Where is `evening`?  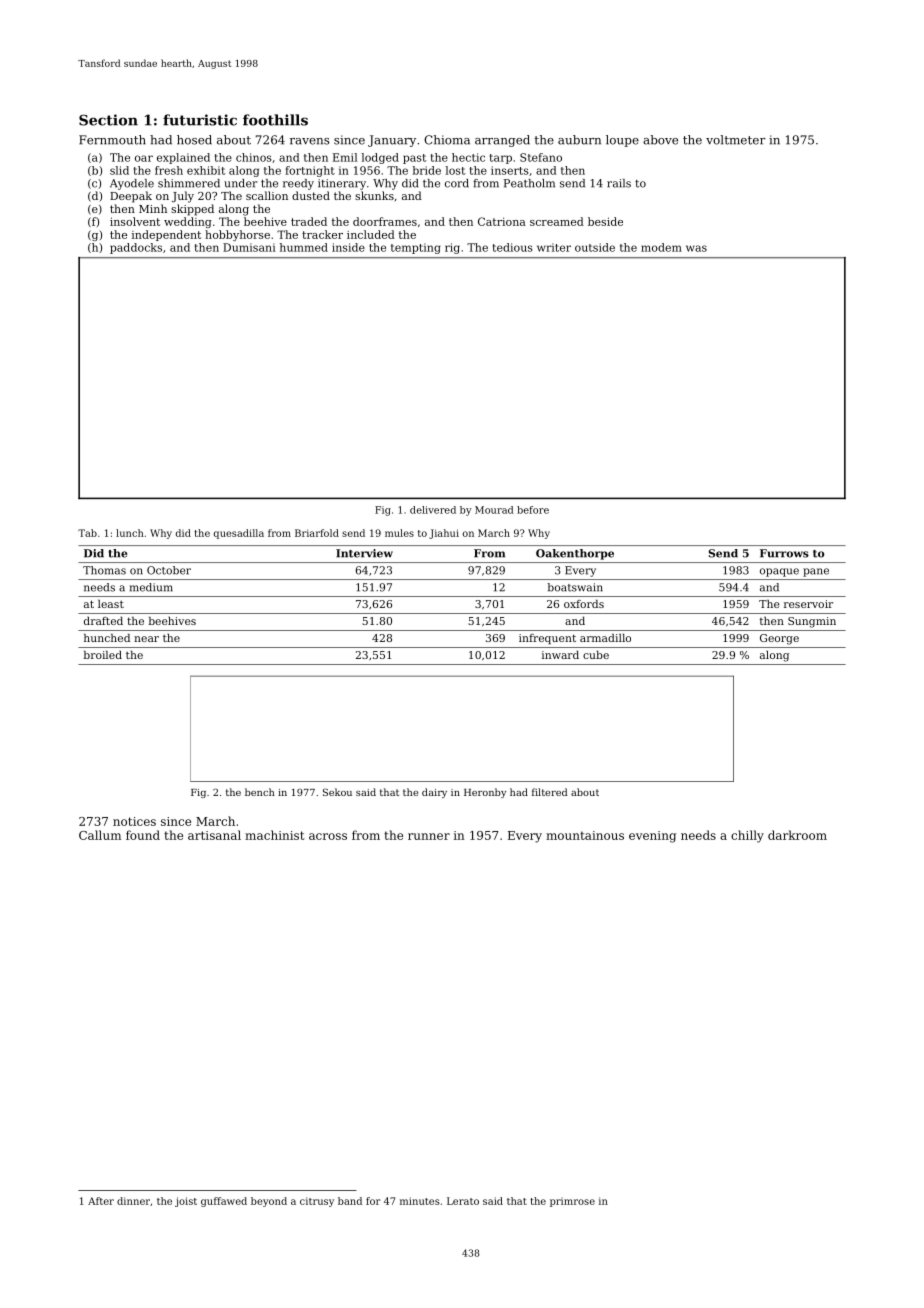
evening is located at coordinates (652, 837).
